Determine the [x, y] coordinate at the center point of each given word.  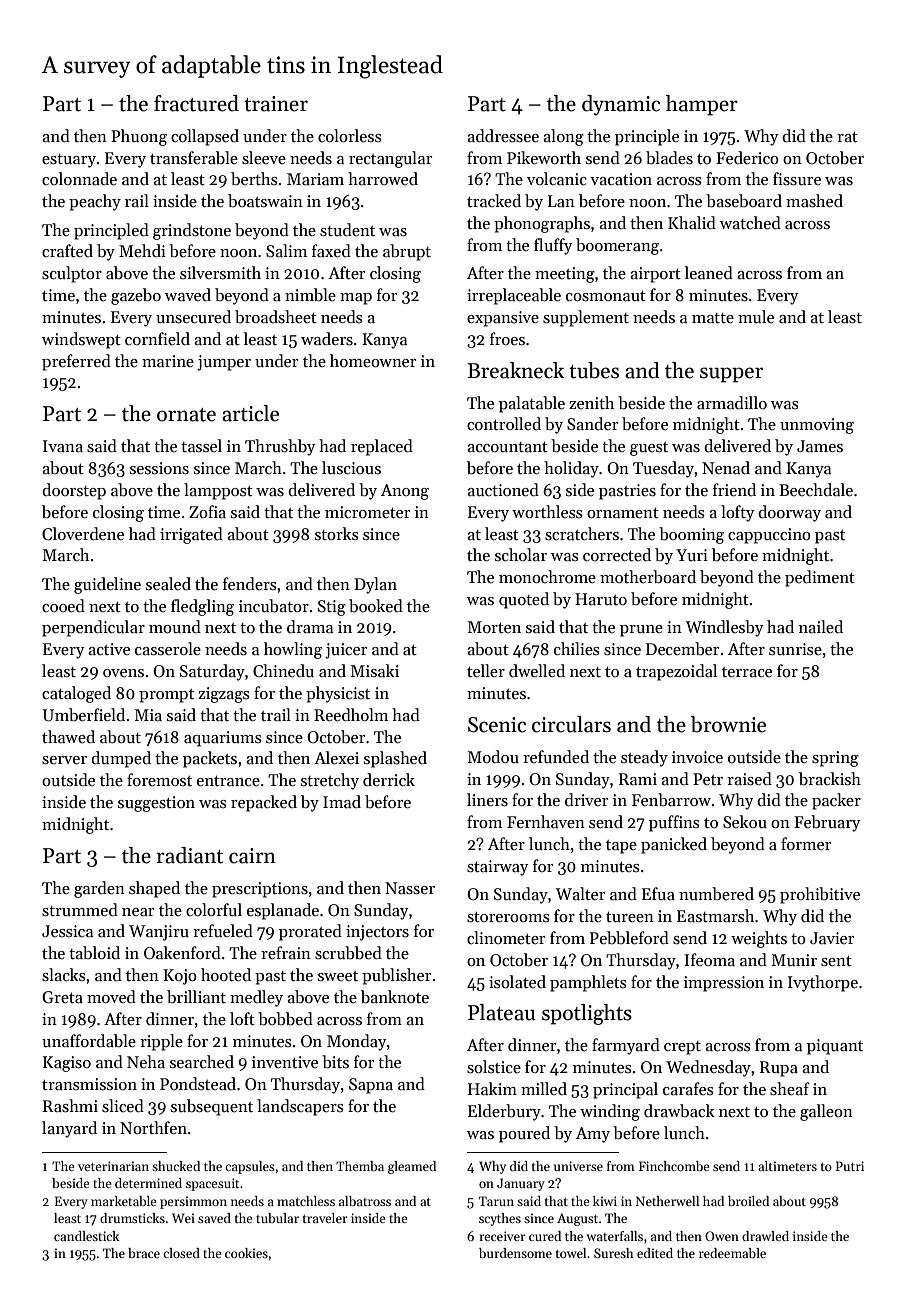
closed [181, 1253]
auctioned [503, 490]
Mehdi [142, 251]
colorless [350, 136]
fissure [797, 179]
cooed [63, 606]
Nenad [726, 468]
